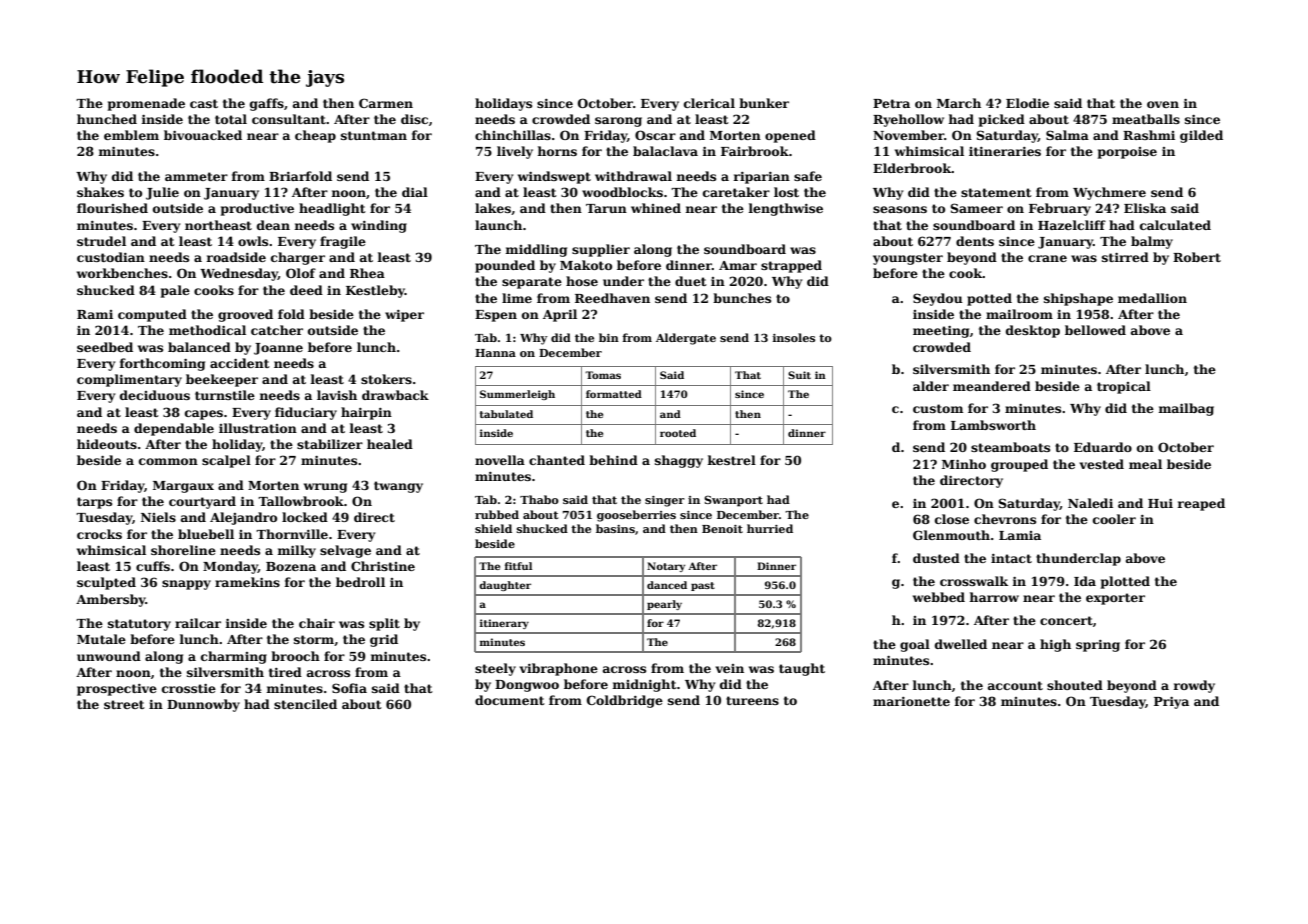 This screenshot has height=924, width=1308. I want to click on reaped, so click(1201, 504).
